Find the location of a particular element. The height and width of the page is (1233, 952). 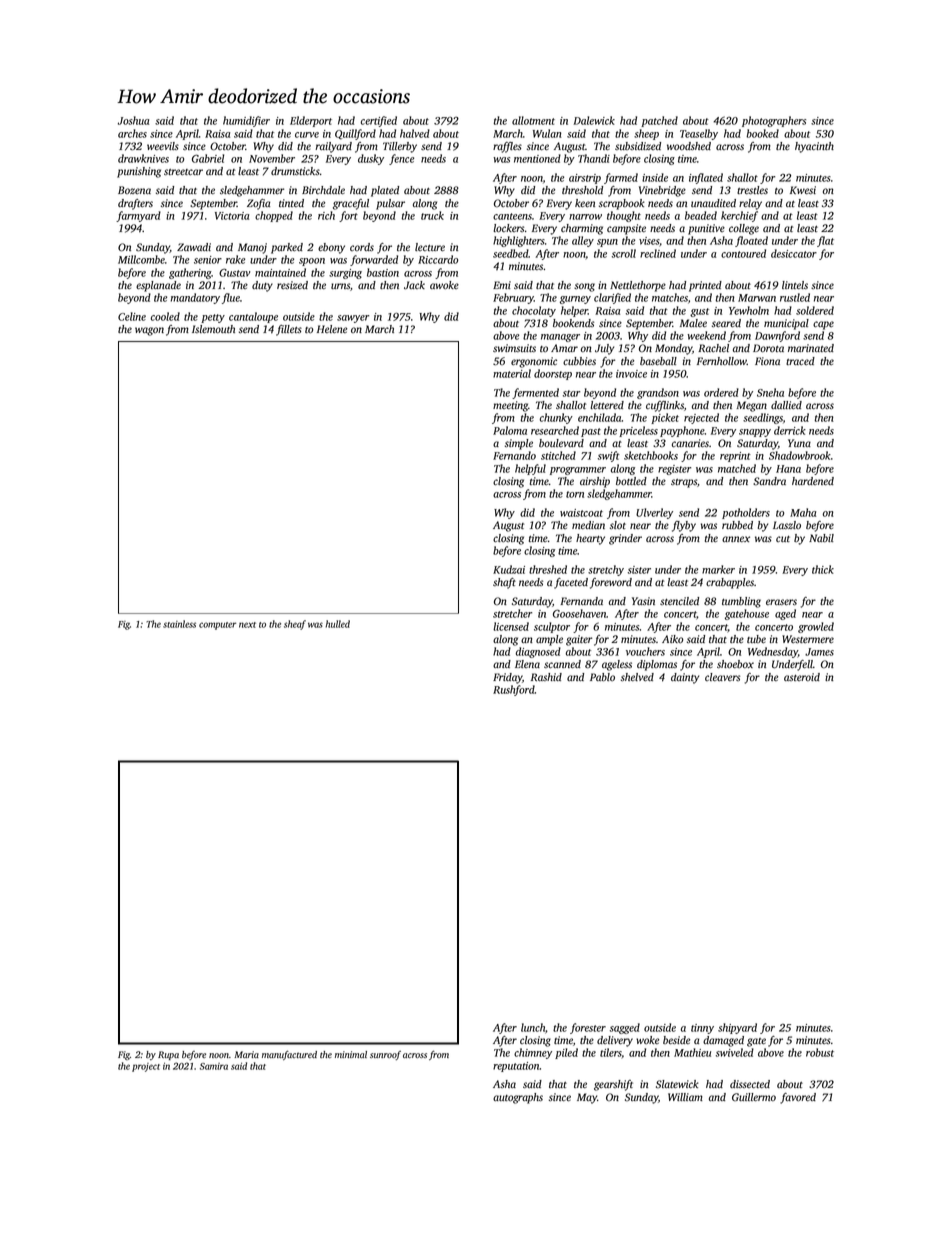

autographs is located at coordinates (518, 1098).
